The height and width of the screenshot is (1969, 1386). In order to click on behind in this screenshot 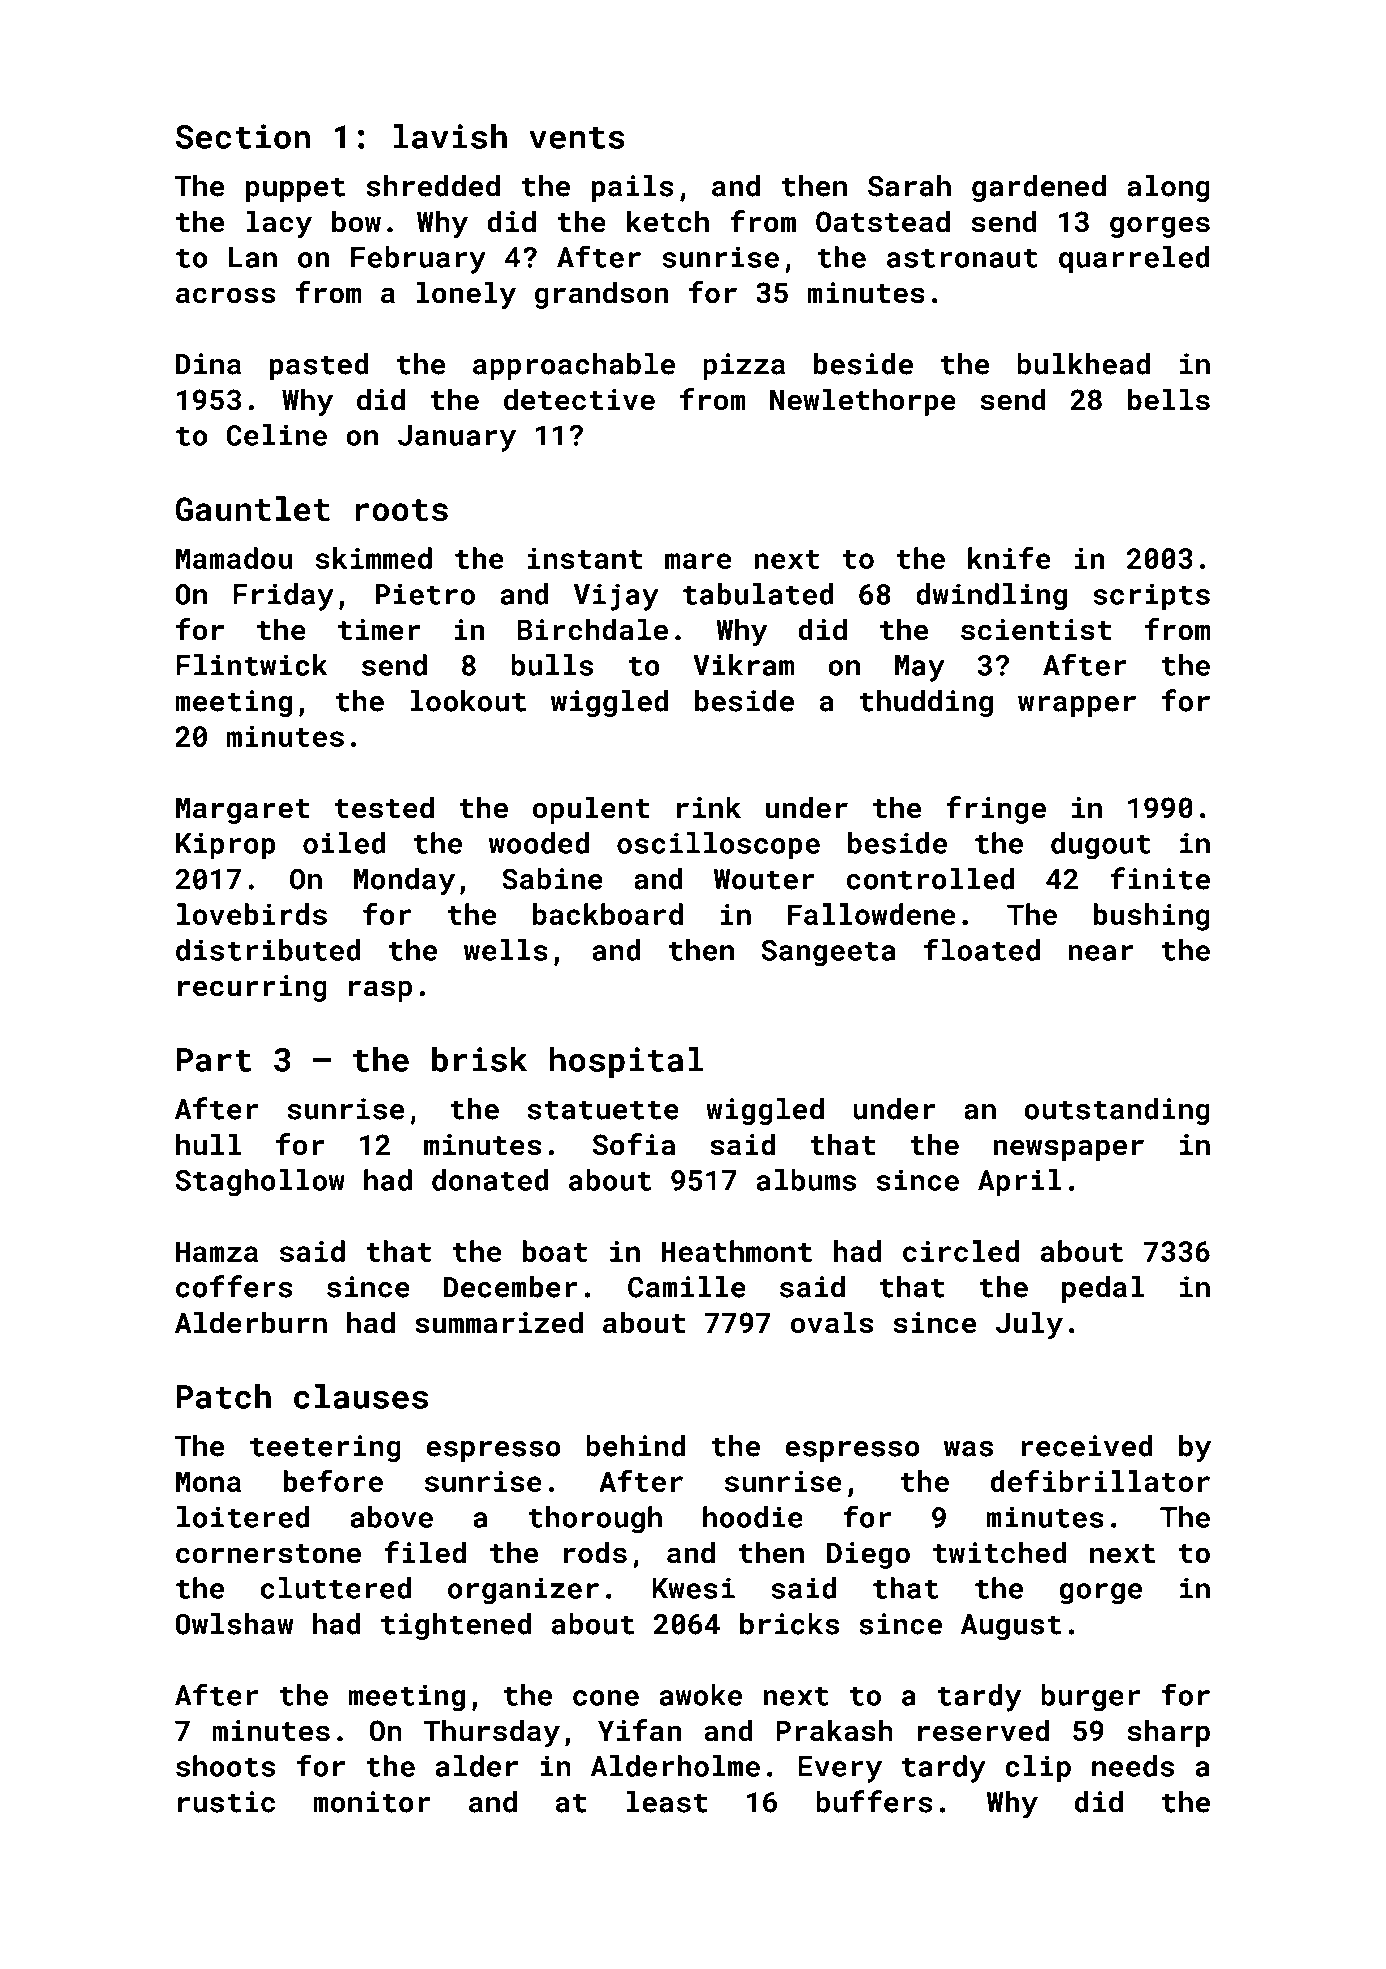, I will do `click(635, 1446)`.
